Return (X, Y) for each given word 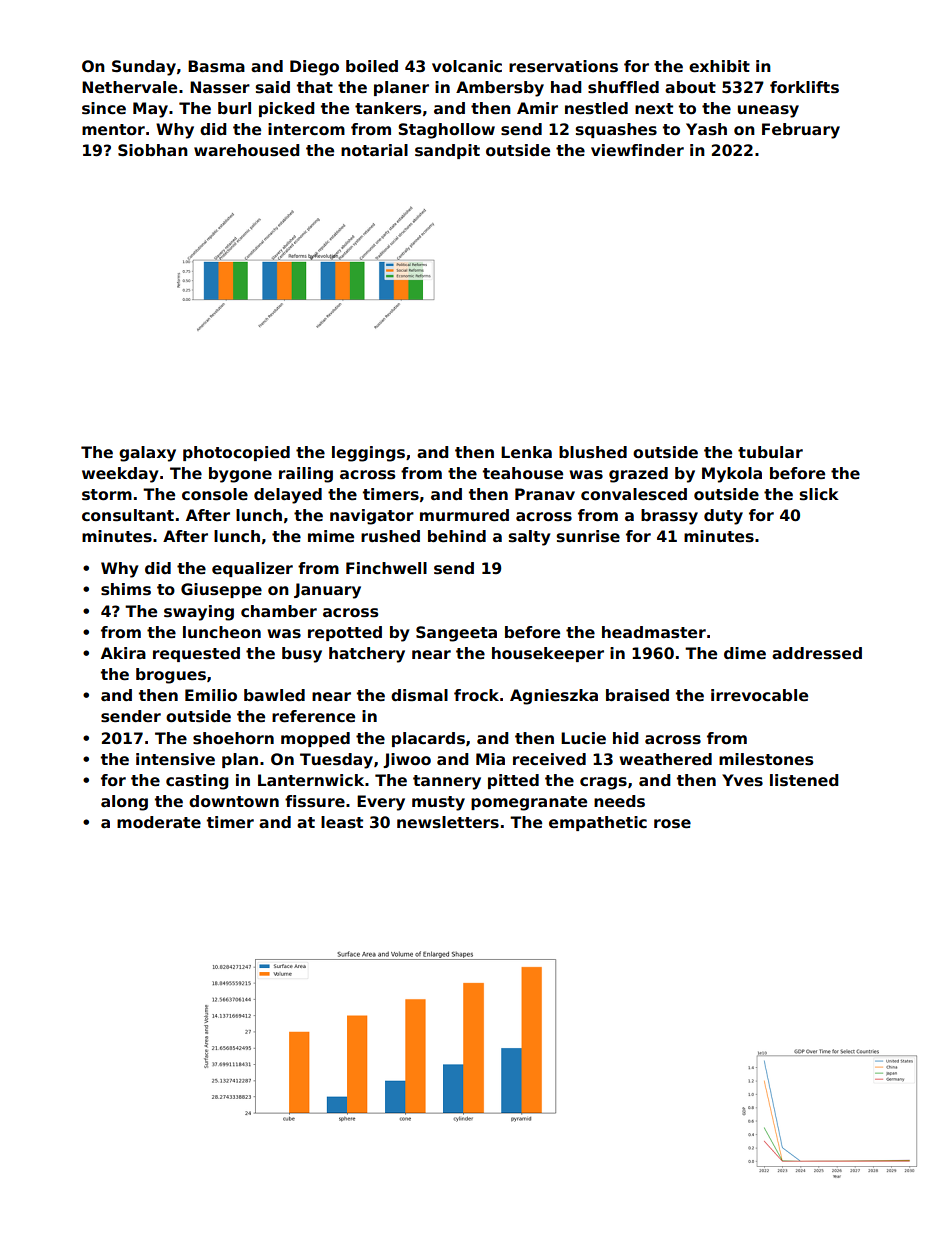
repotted (345, 633)
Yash (706, 129)
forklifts (804, 87)
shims (126, 589)
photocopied (236, 453)
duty (723, 517)
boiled (372, 66)
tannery (447, 782)
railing (306, 475)
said (273, 87)
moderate (159, 822)
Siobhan (153, 150)
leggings (368, 454)
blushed (593, 452)
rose (672, 824)
